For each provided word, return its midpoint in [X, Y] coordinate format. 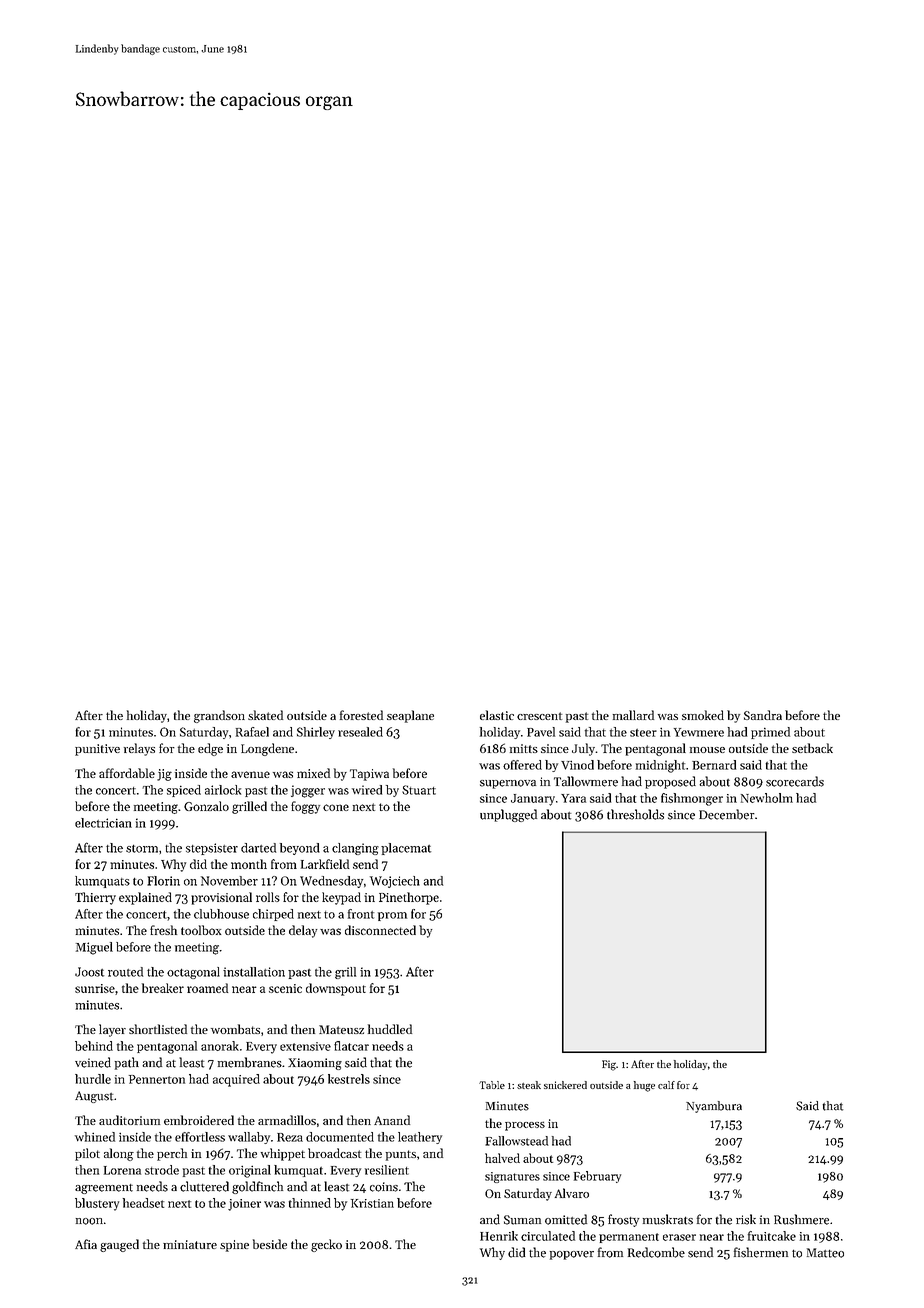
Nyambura [714, 1107]
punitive [97, 750]
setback [812, 748]
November [229, 881]
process [525, 1126]
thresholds [635, 814]
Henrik [499, 1236]
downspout [336, 989]
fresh [163, 930]
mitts [524, 748]
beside [270, 1244]
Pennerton [157, 1079]
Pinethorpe [409, 898]
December [727, 814]
